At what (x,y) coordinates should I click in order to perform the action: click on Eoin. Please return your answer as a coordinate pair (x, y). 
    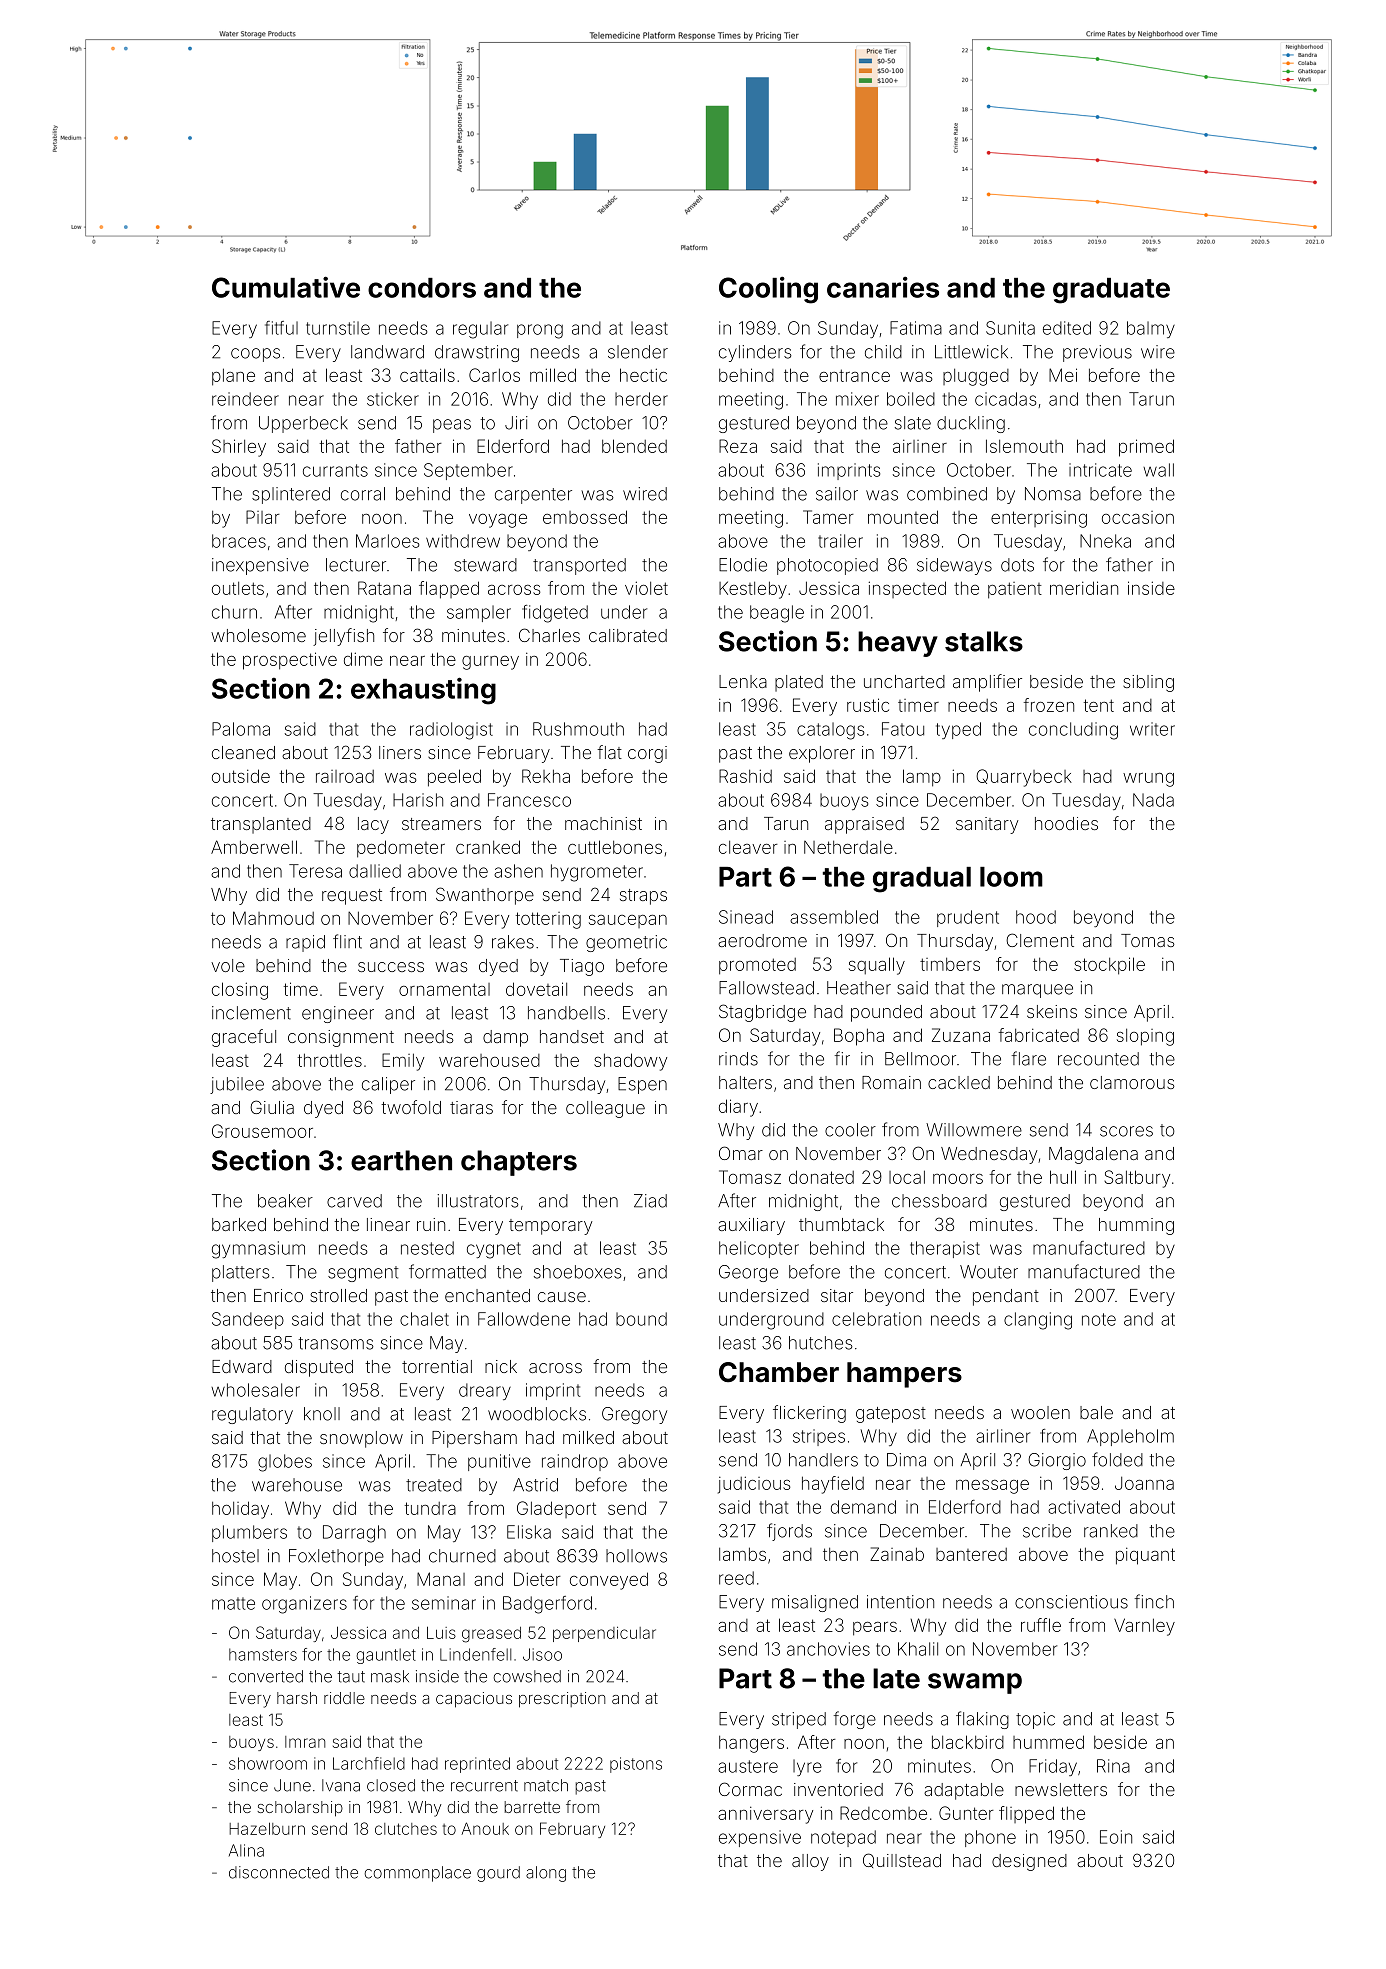
    Looking at the image, I should click on (1116, 1837).
